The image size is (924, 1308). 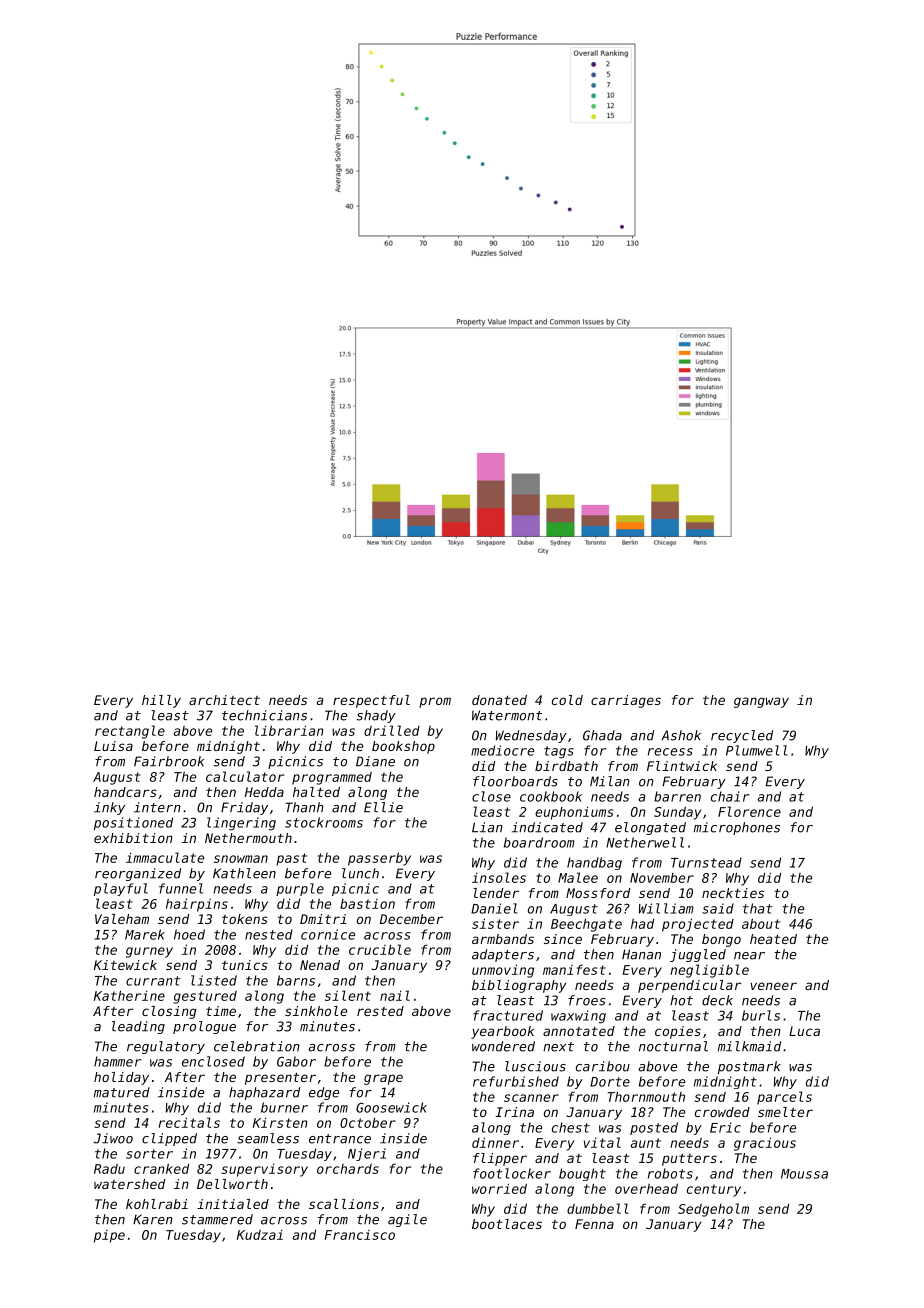 I want to click on architect, so click(x=224, y=700).
